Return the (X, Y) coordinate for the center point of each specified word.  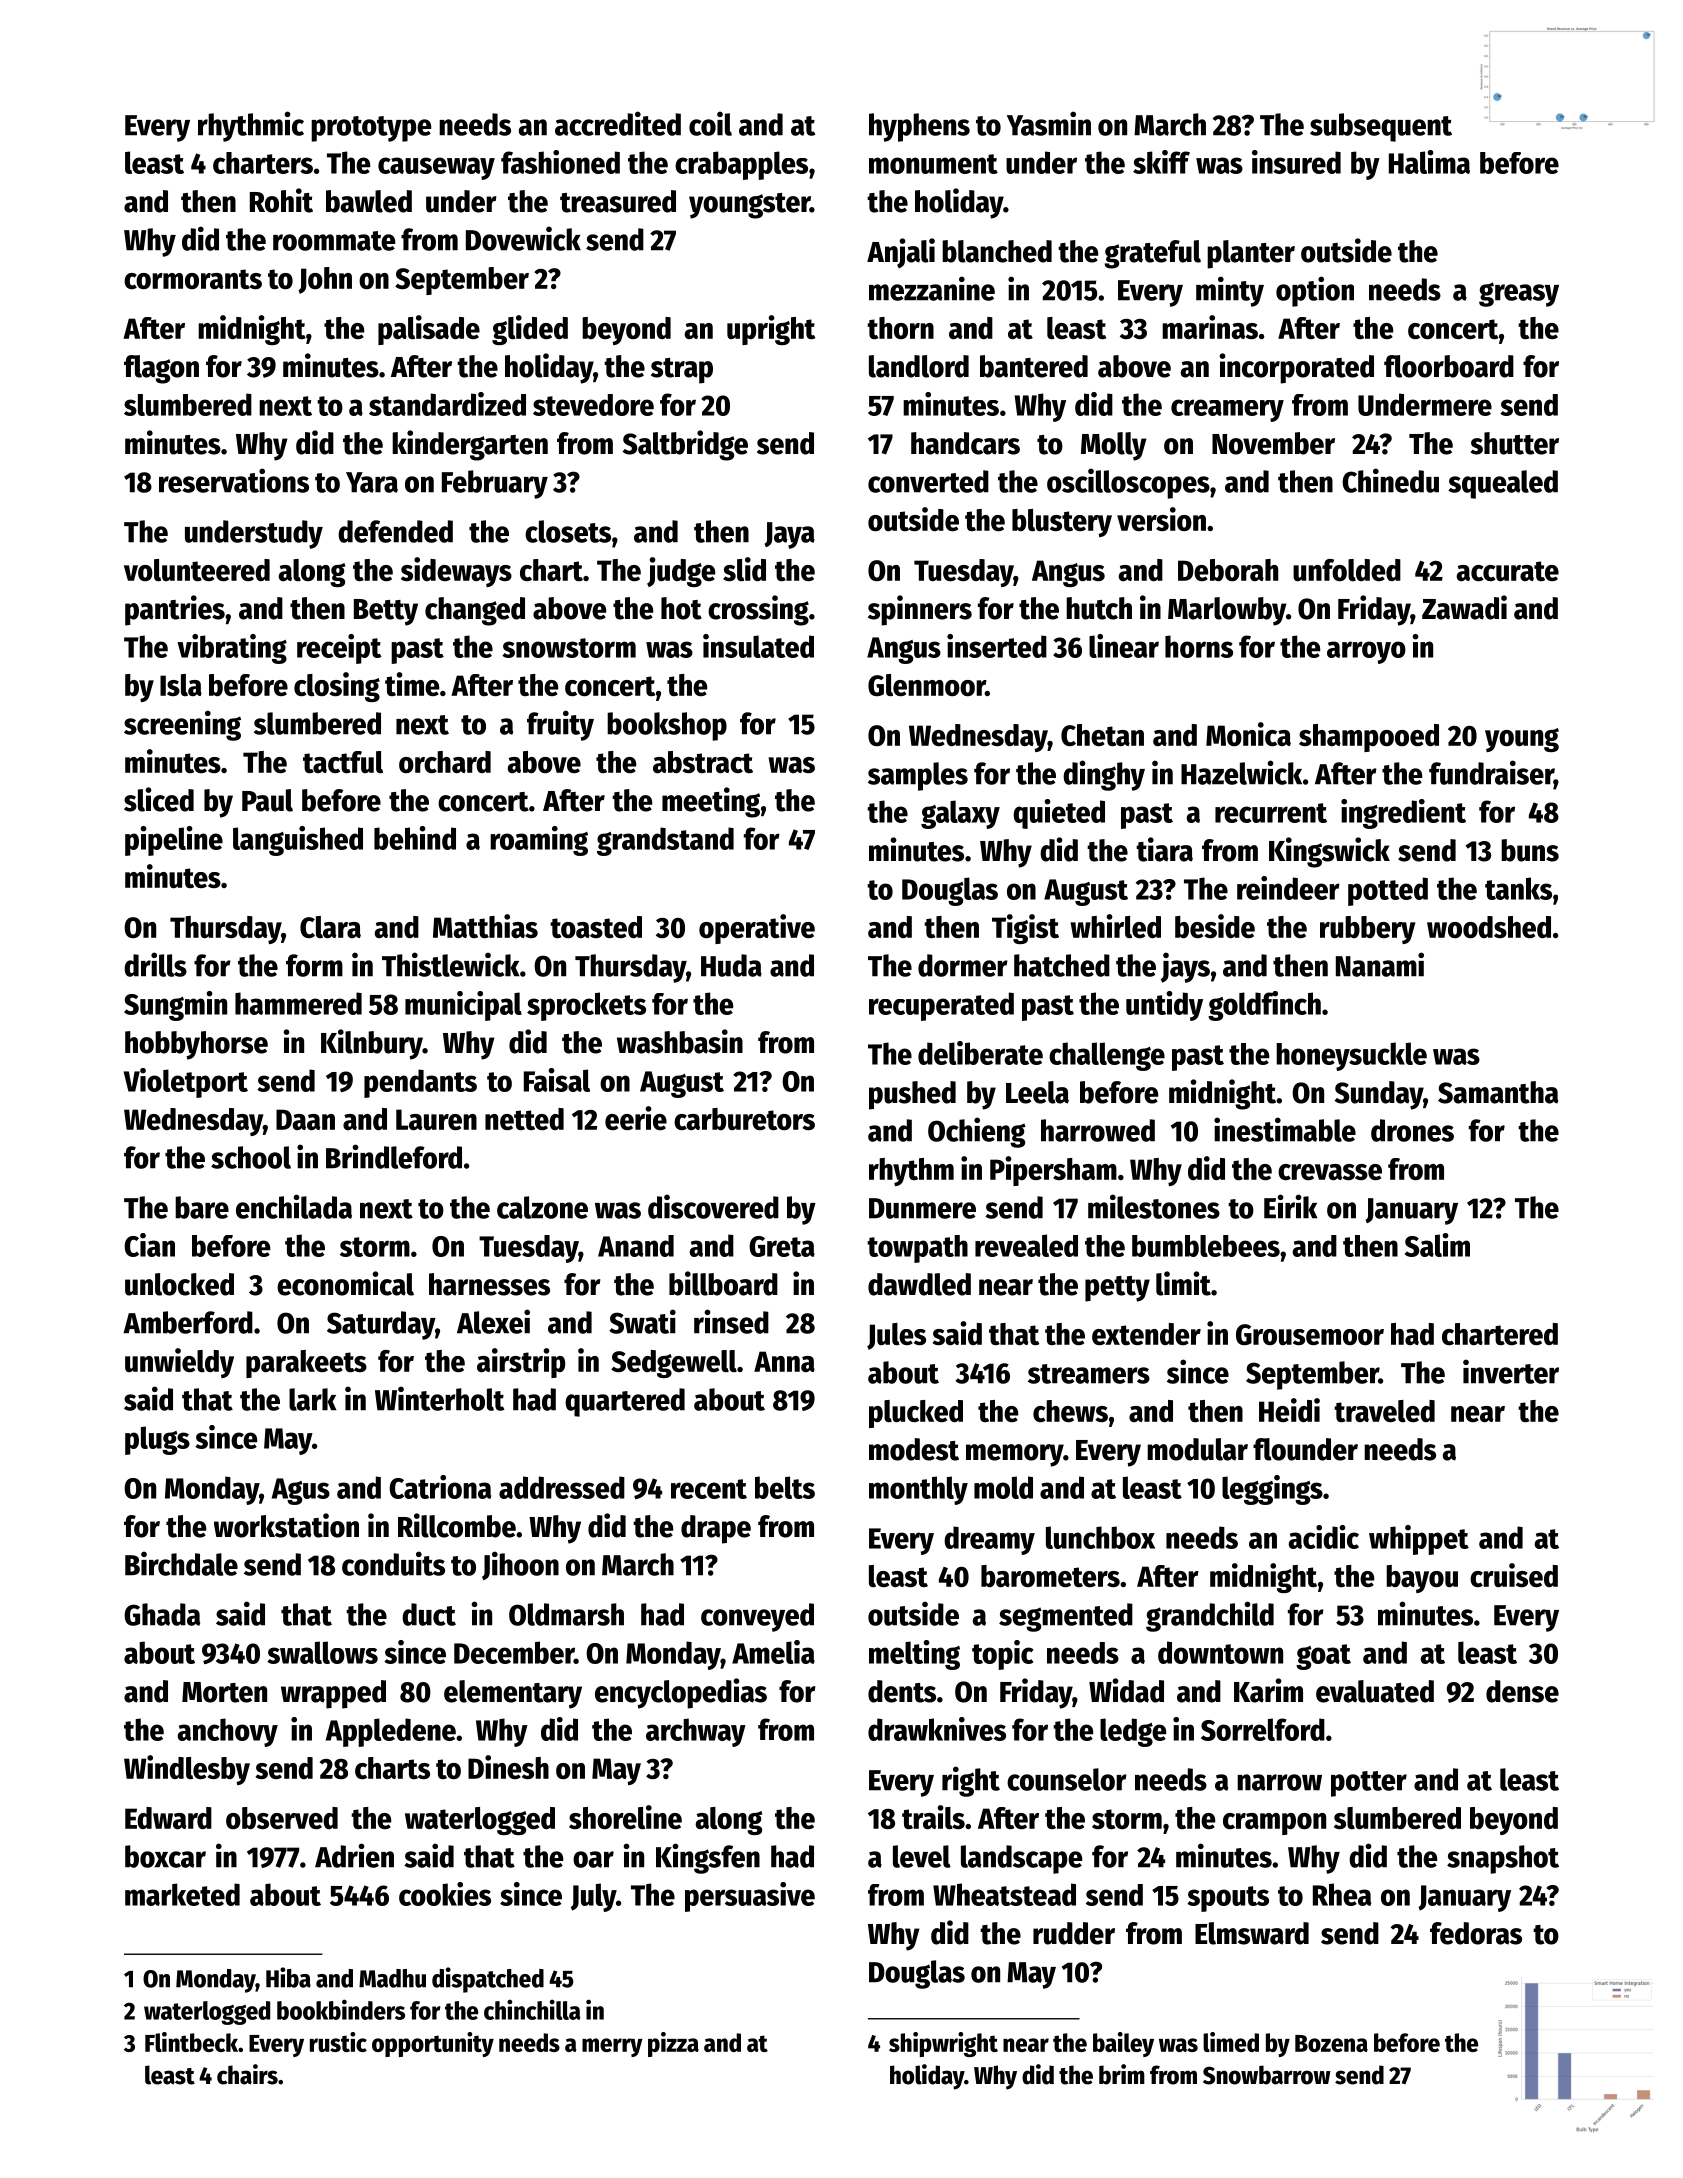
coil (710, 123)
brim (1122, 2074)
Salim (1437, 1245)
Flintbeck (191, 2042)
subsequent (1381, 127)
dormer (963, 965)
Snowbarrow (1267, 2075)
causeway (436, 168)
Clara (330, 927)
